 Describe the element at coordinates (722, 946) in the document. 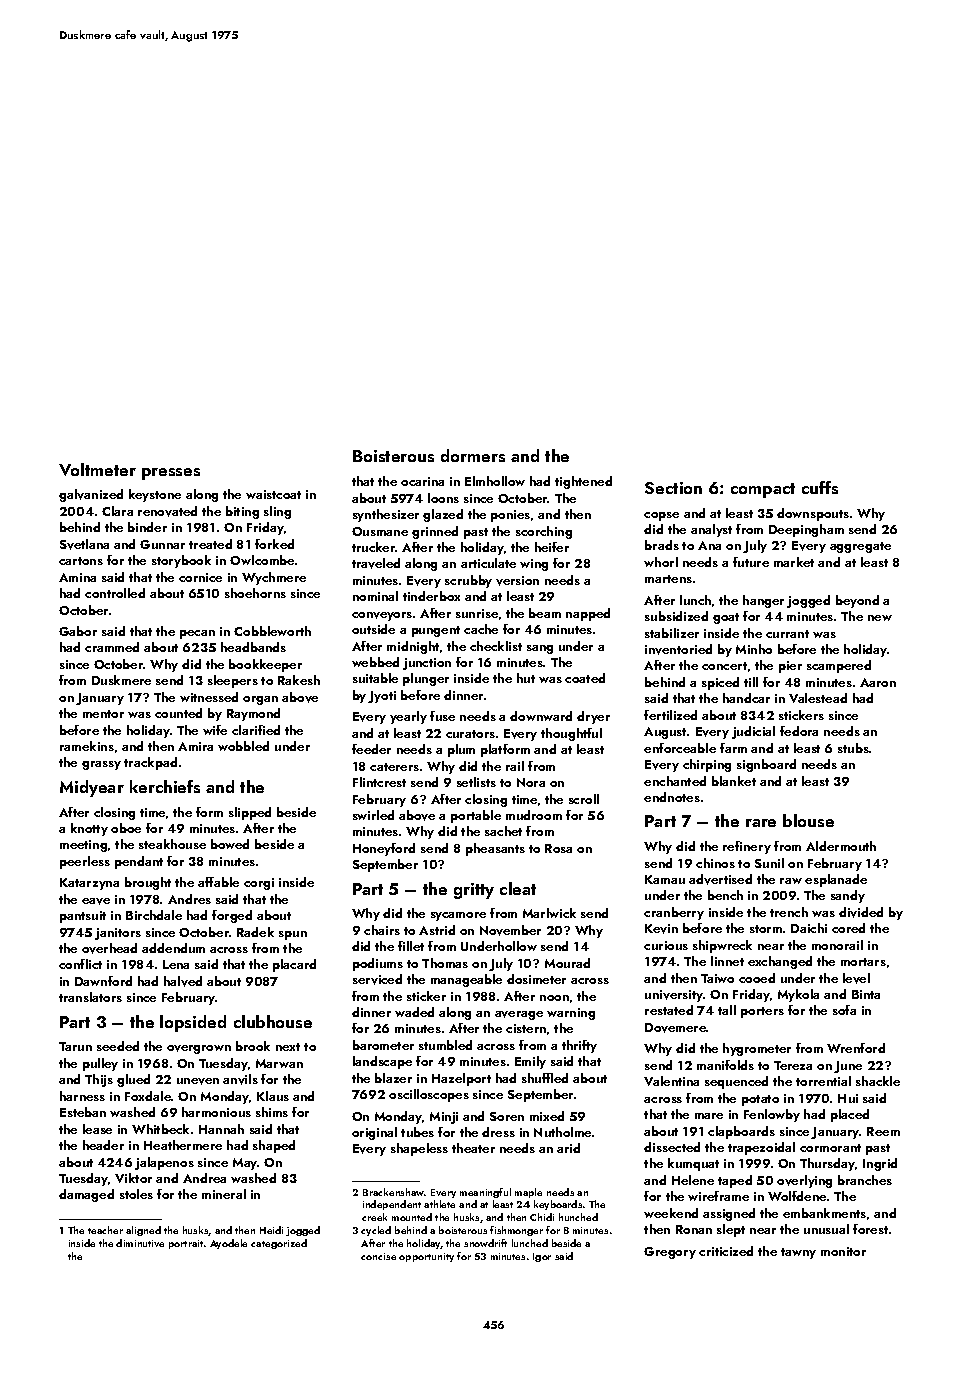

I see `shipwreck` at that location.
